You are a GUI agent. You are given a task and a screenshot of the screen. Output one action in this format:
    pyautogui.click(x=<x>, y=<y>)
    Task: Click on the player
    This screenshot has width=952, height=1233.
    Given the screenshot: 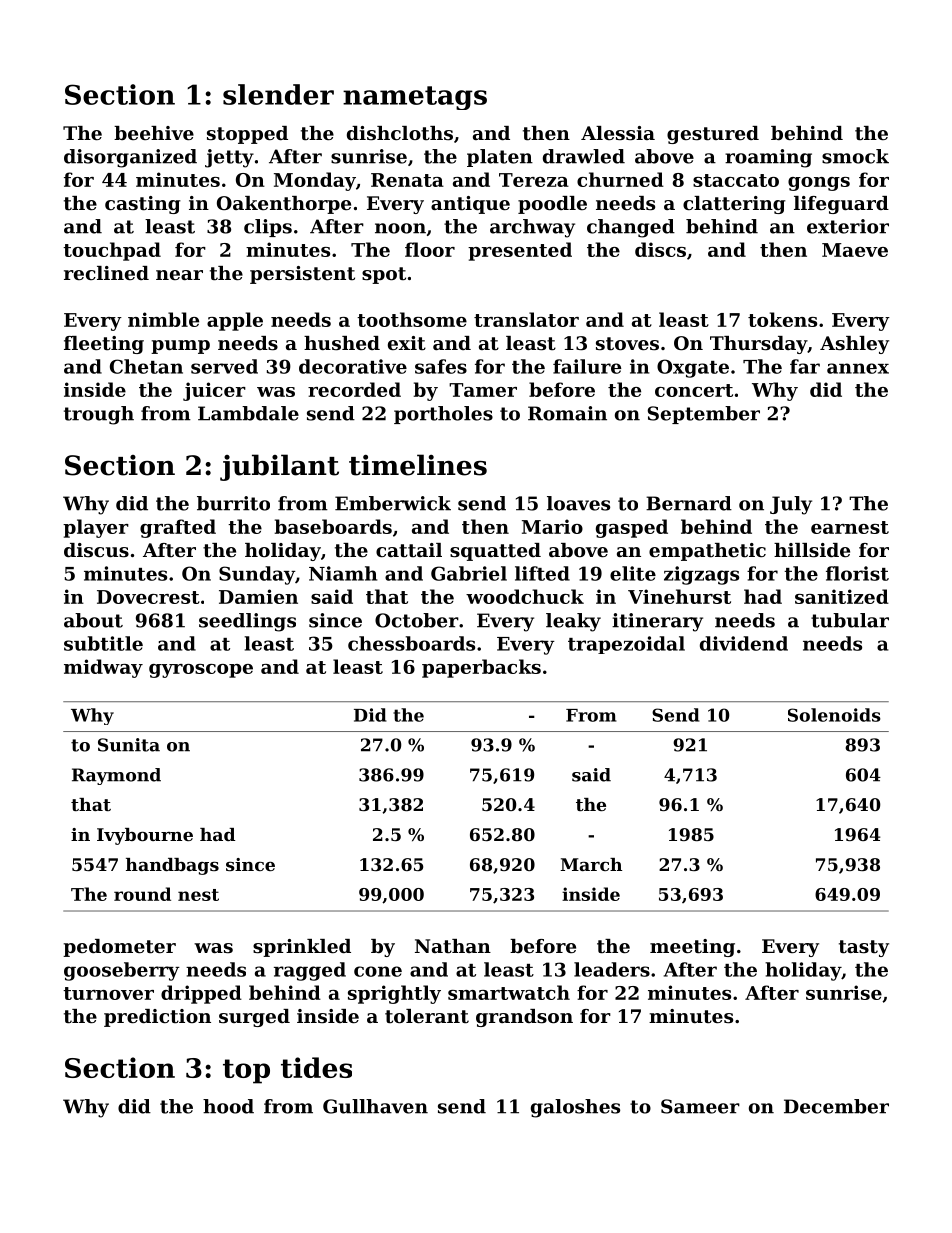 What is the action you would take?
    pyautogui.click(x=96, y=528)
